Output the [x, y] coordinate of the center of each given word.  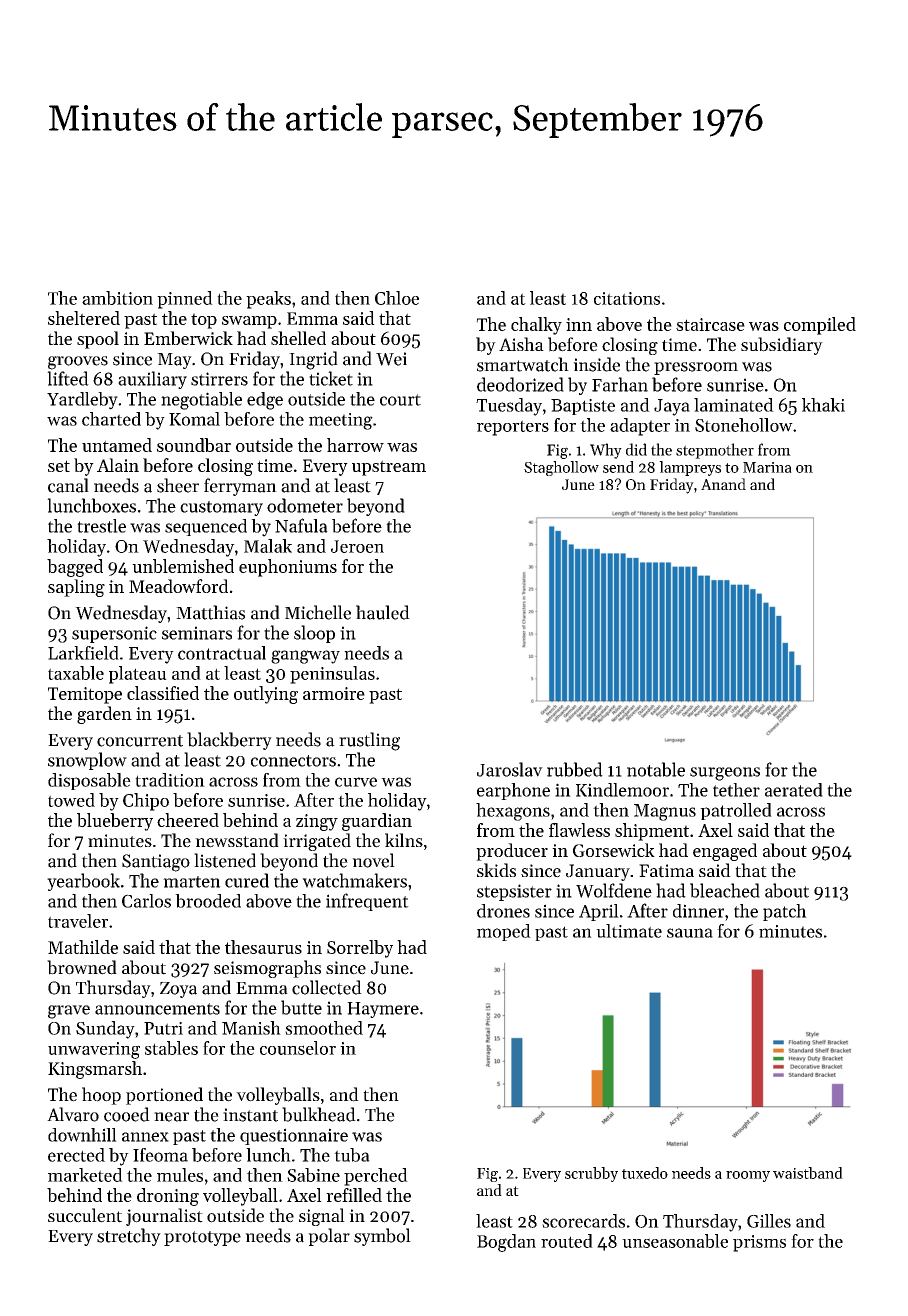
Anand [723, 484]
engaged [725, 852]
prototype [202, 1238]
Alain [118, 465]
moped [504, 932]
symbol [382, 1237]
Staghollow [561, 468]
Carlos [146, 901]
